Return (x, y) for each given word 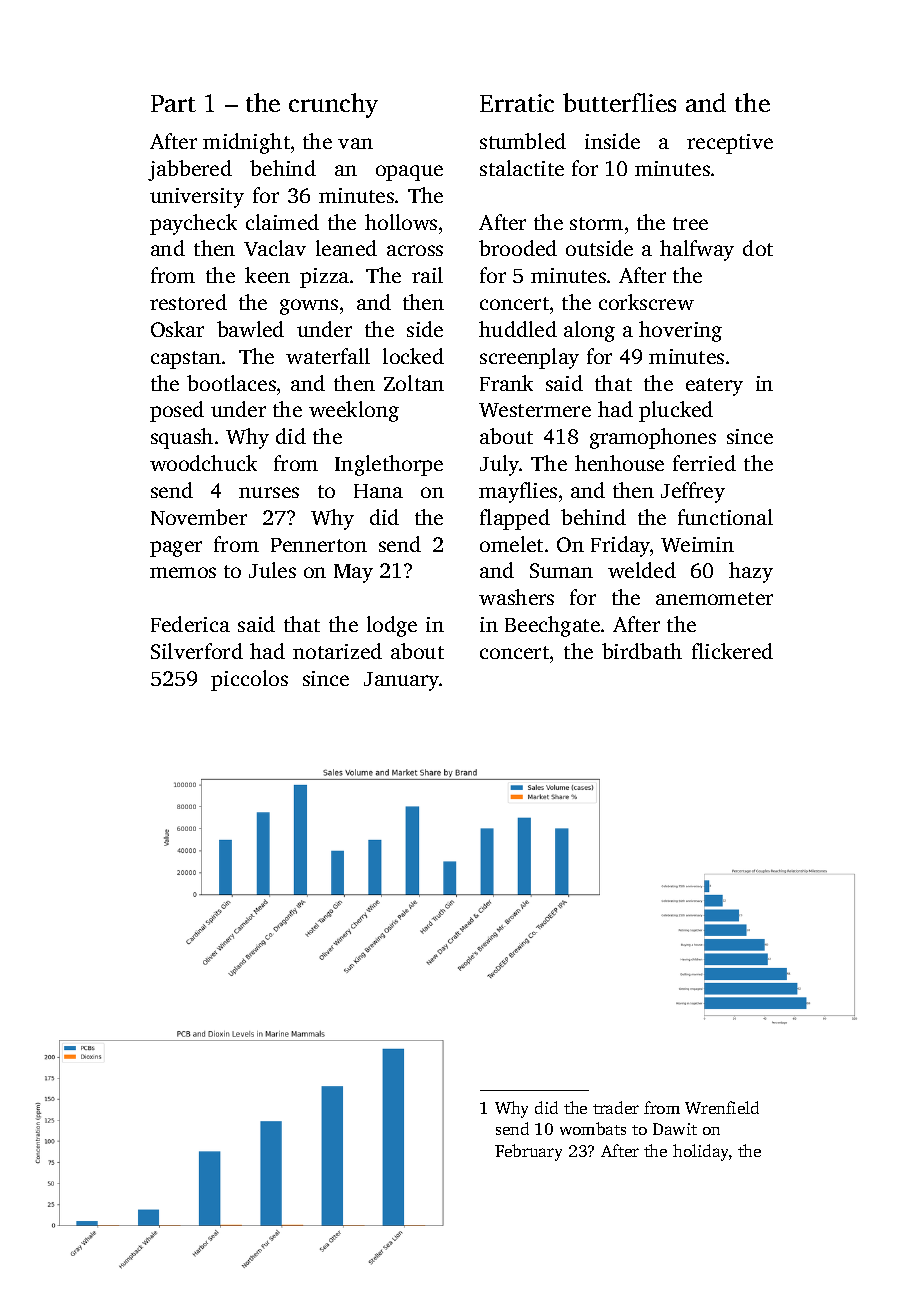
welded (642, 570)
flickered (732, 651)
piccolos (249, 680)
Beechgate (552, 626)
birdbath (642, 651)
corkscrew (646, 302)
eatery (714, 387)
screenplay (529, 358)
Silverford (197, 651)
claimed (282, 222)
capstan (186, 360)
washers (516, 597)
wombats (593, 1128)
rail (427, 275)
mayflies (518, 492)
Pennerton (319, 545)
